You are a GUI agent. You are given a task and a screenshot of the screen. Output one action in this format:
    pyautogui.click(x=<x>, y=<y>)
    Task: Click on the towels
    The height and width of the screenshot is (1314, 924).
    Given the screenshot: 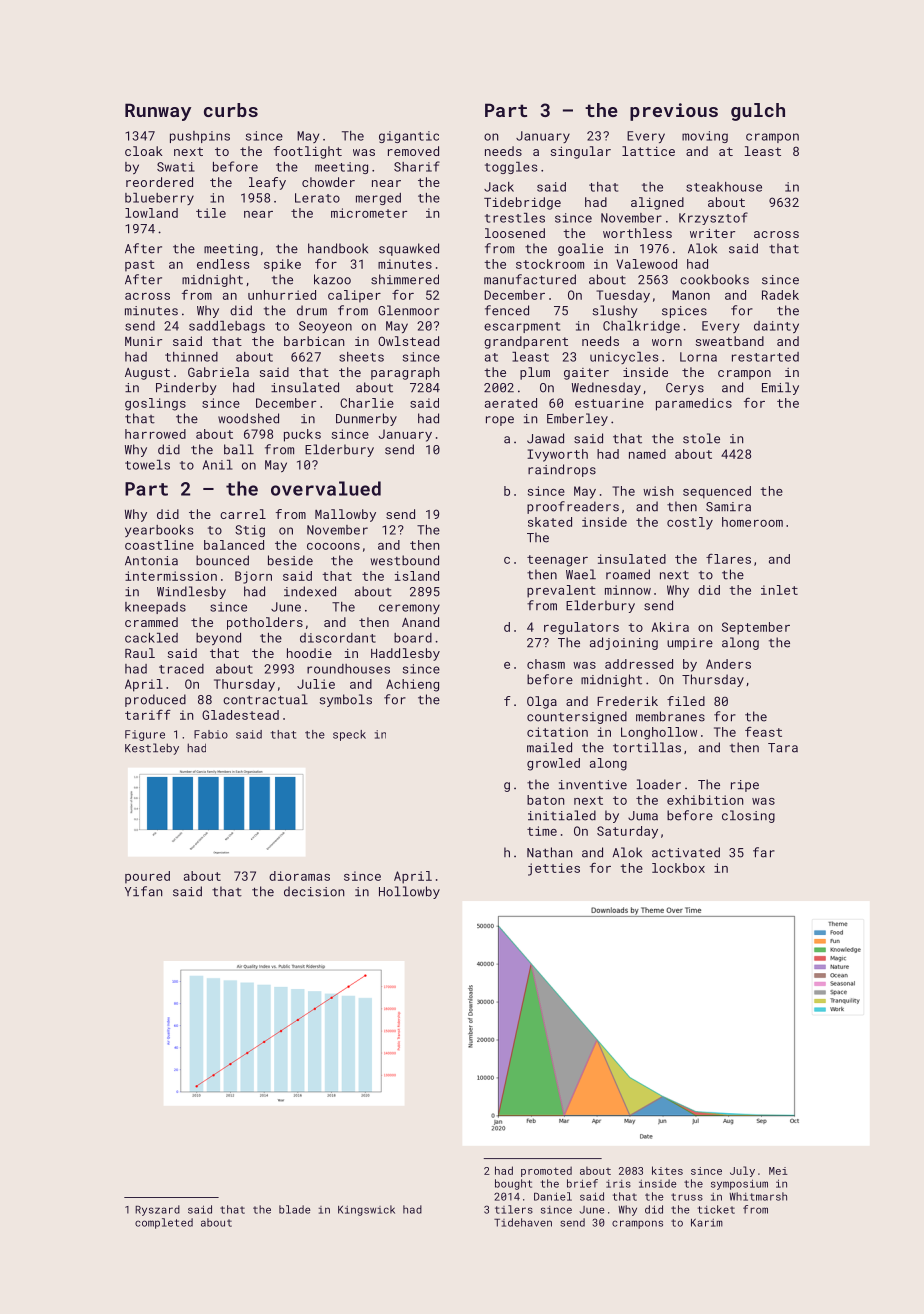 What is the action you would take?
    pyautogui.click(x=147, y=465)
